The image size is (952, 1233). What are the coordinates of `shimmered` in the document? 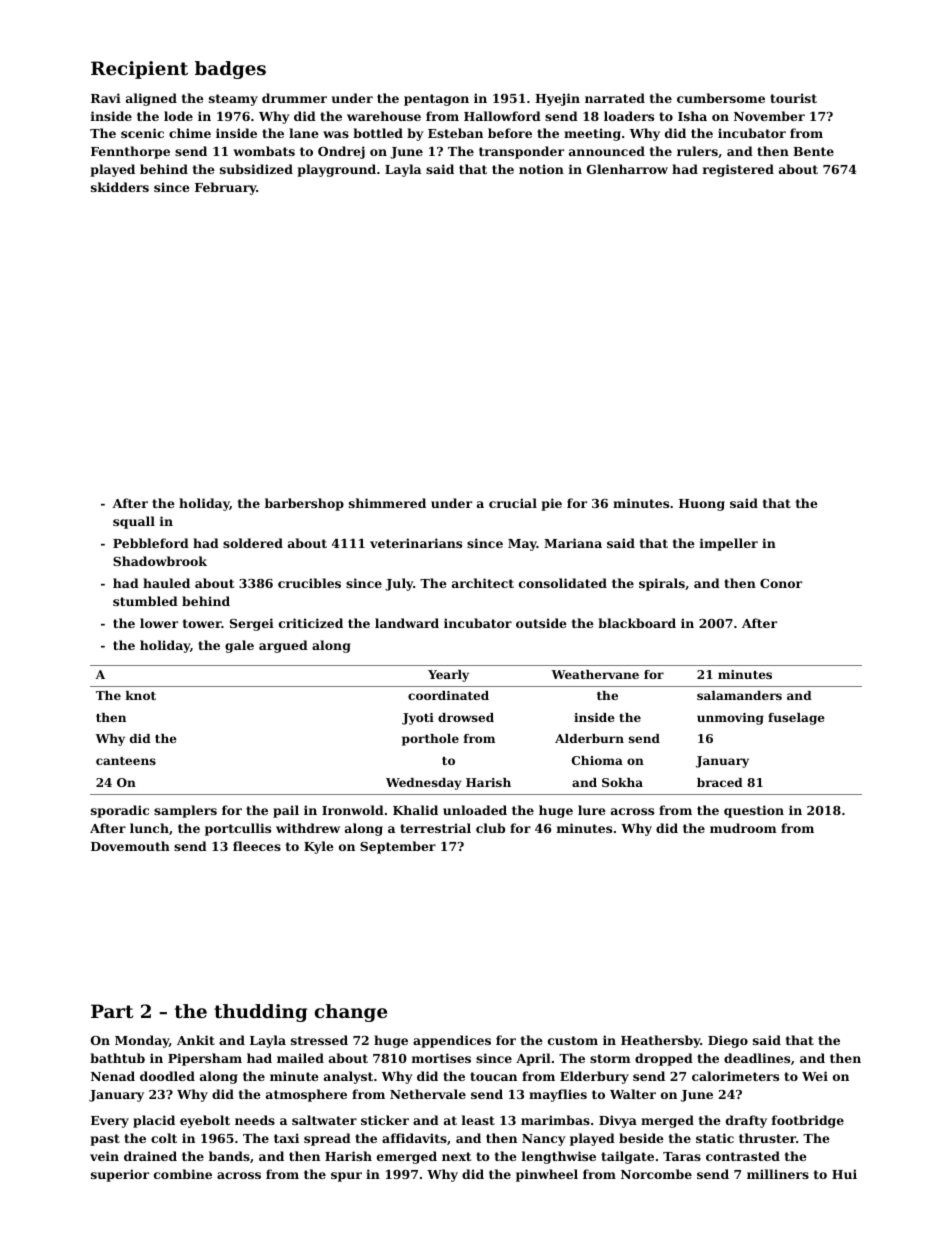 It's located at (387, 503).
